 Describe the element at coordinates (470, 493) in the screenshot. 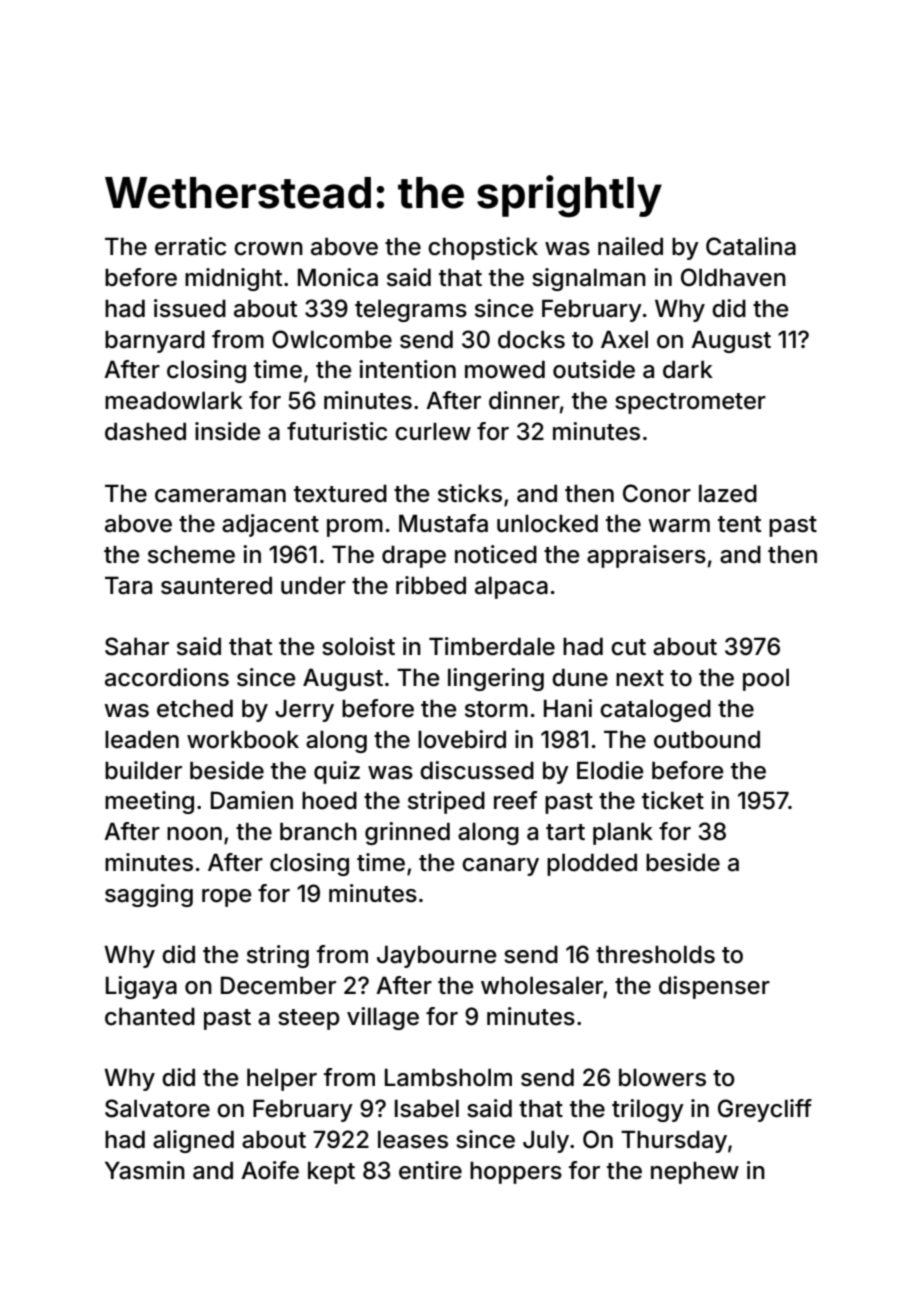

I see `sticks` at that location.
